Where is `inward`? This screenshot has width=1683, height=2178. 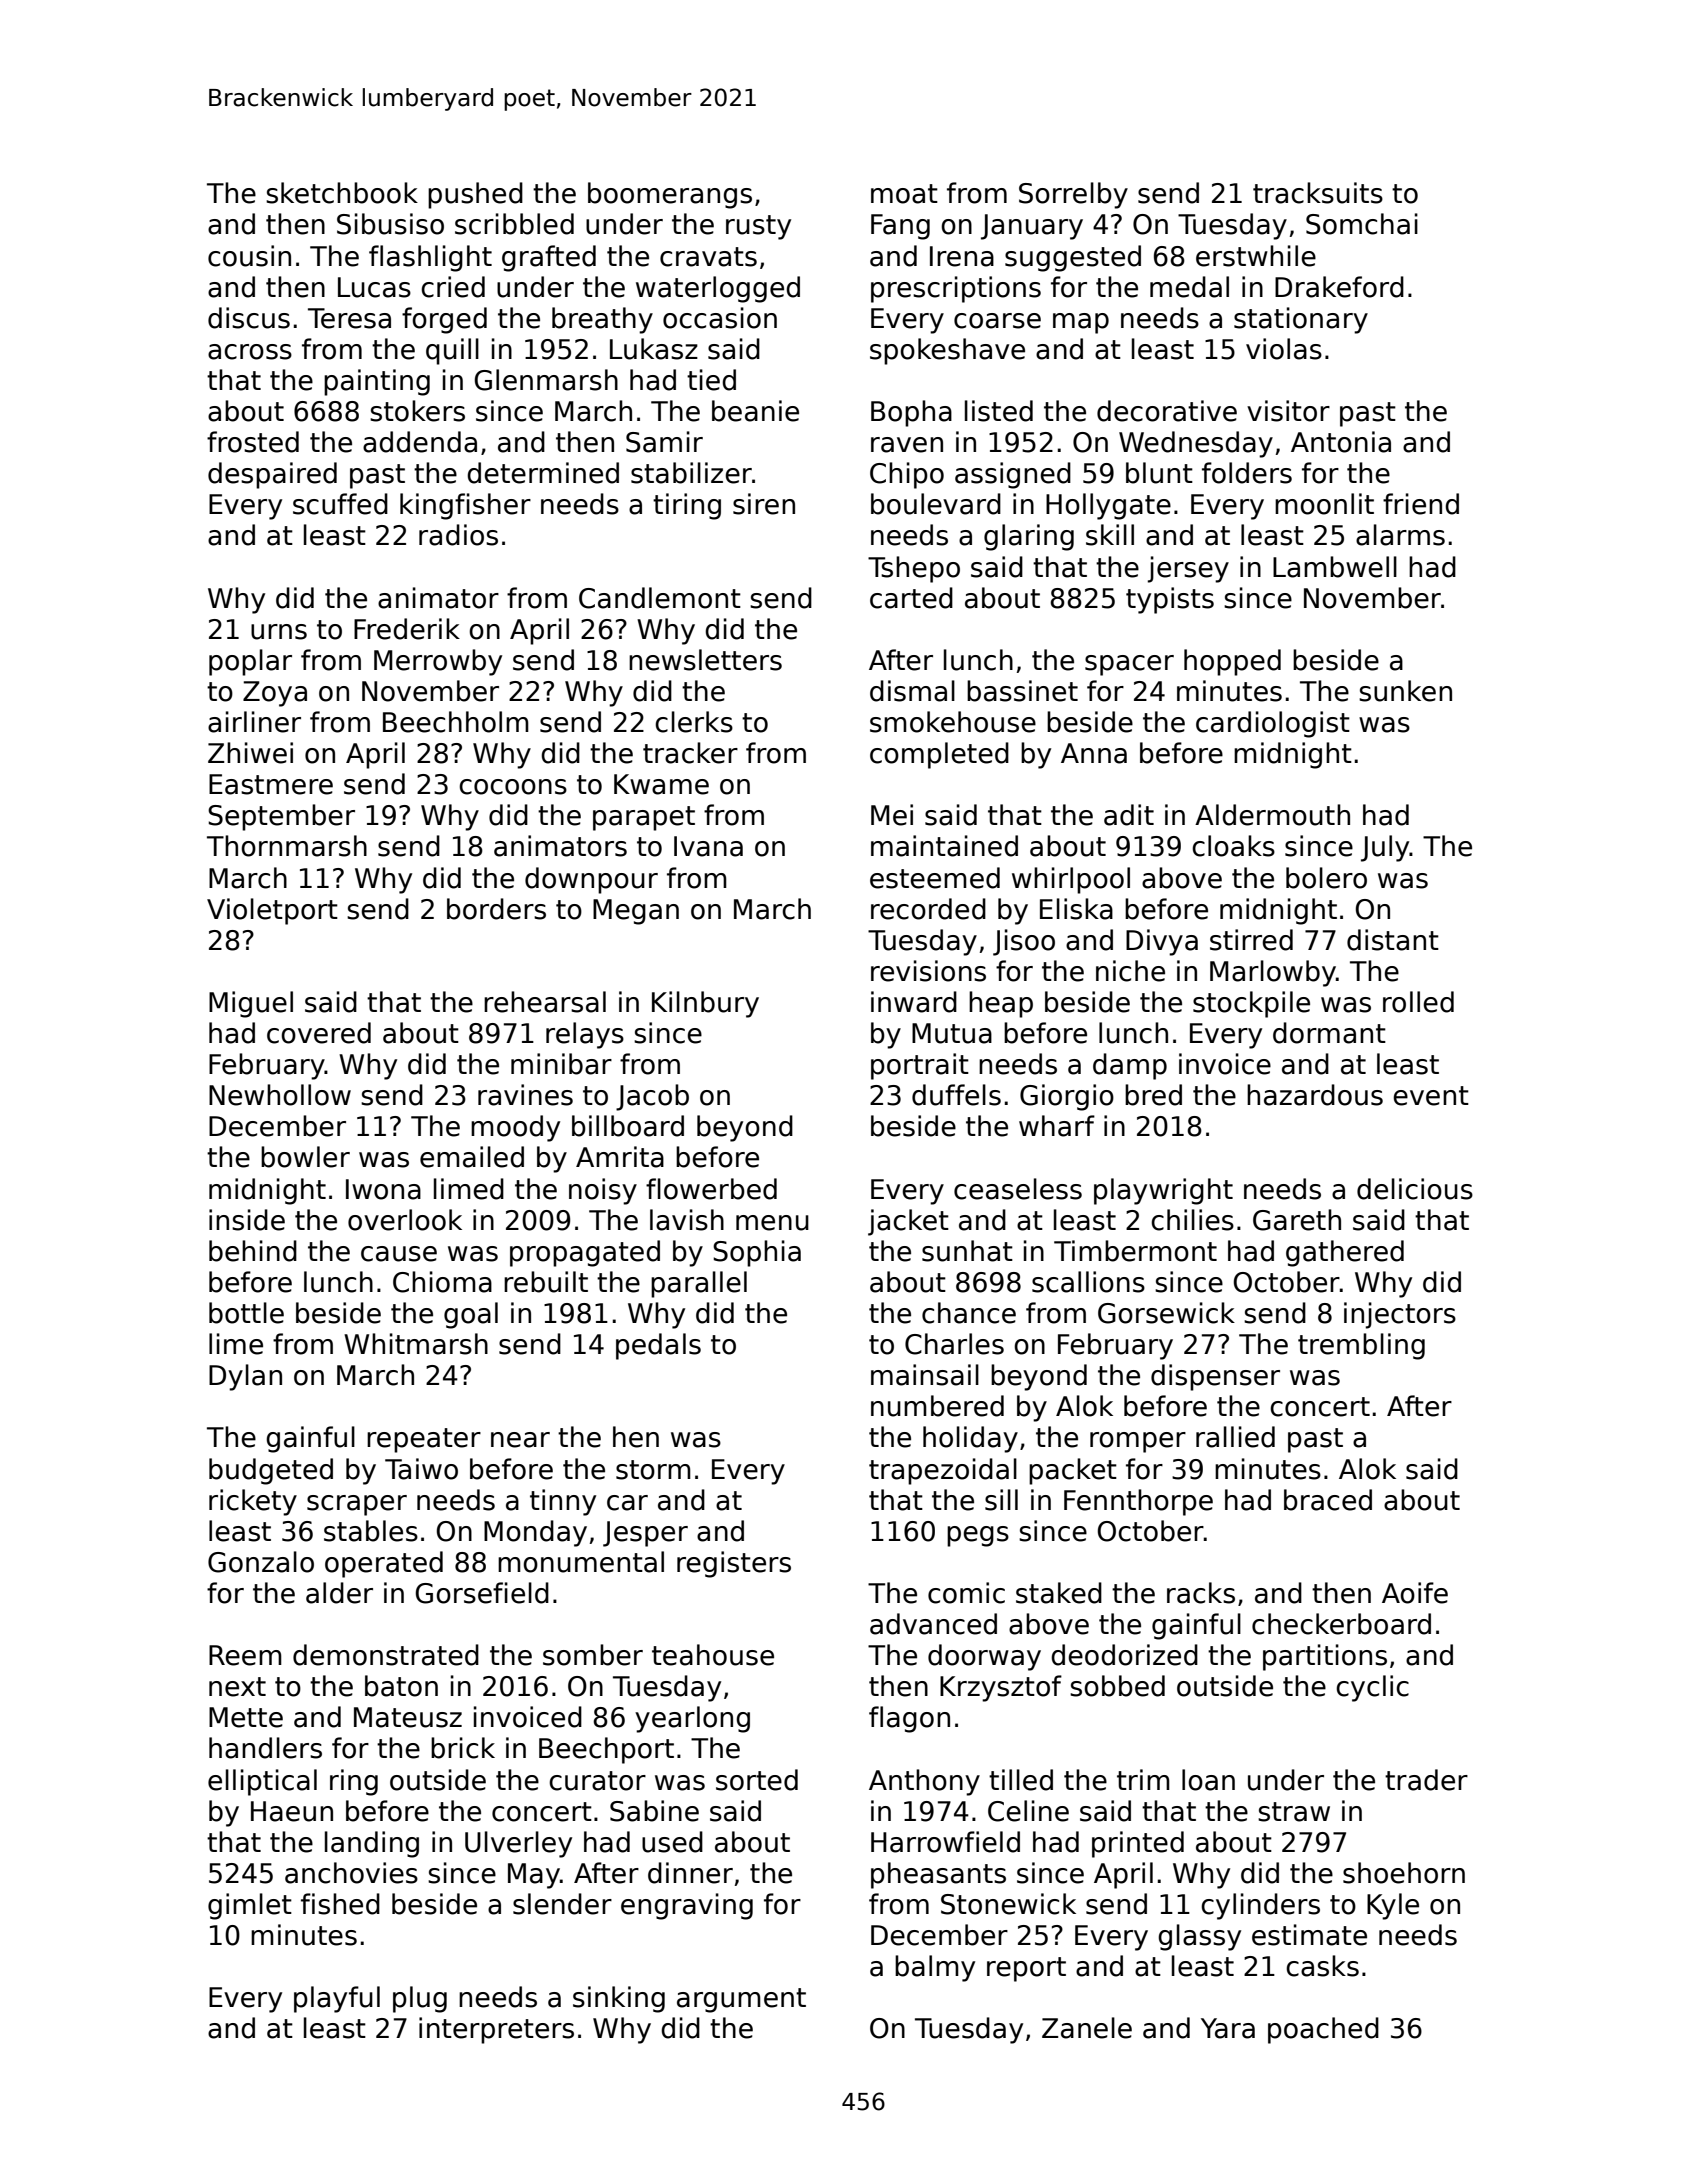
inward is located at coordinates (914, 1002).
